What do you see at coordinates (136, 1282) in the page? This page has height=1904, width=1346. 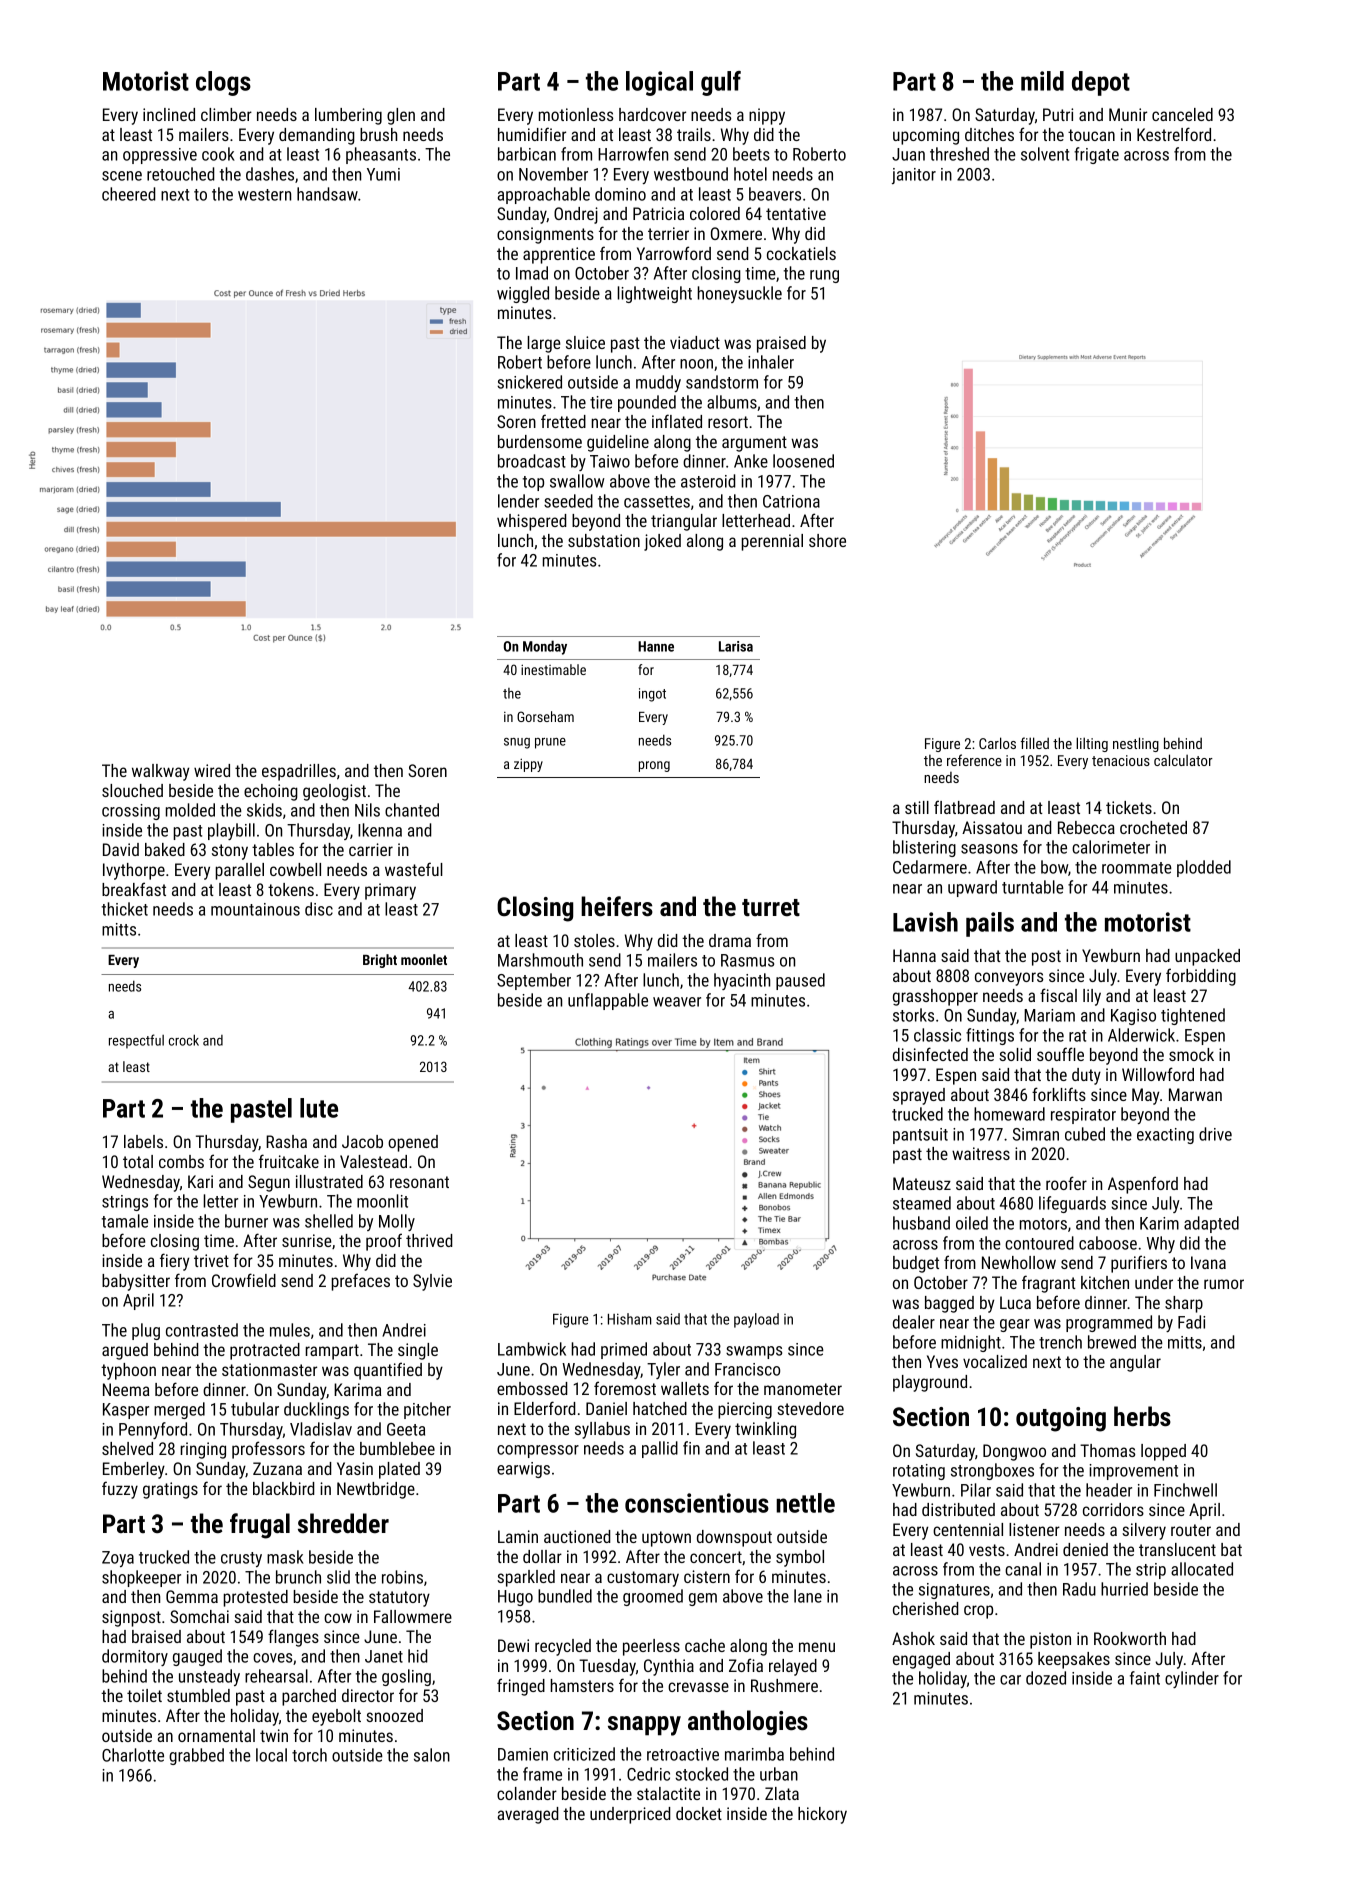 I see `babysitter` at bounding box center [136, 1282].
